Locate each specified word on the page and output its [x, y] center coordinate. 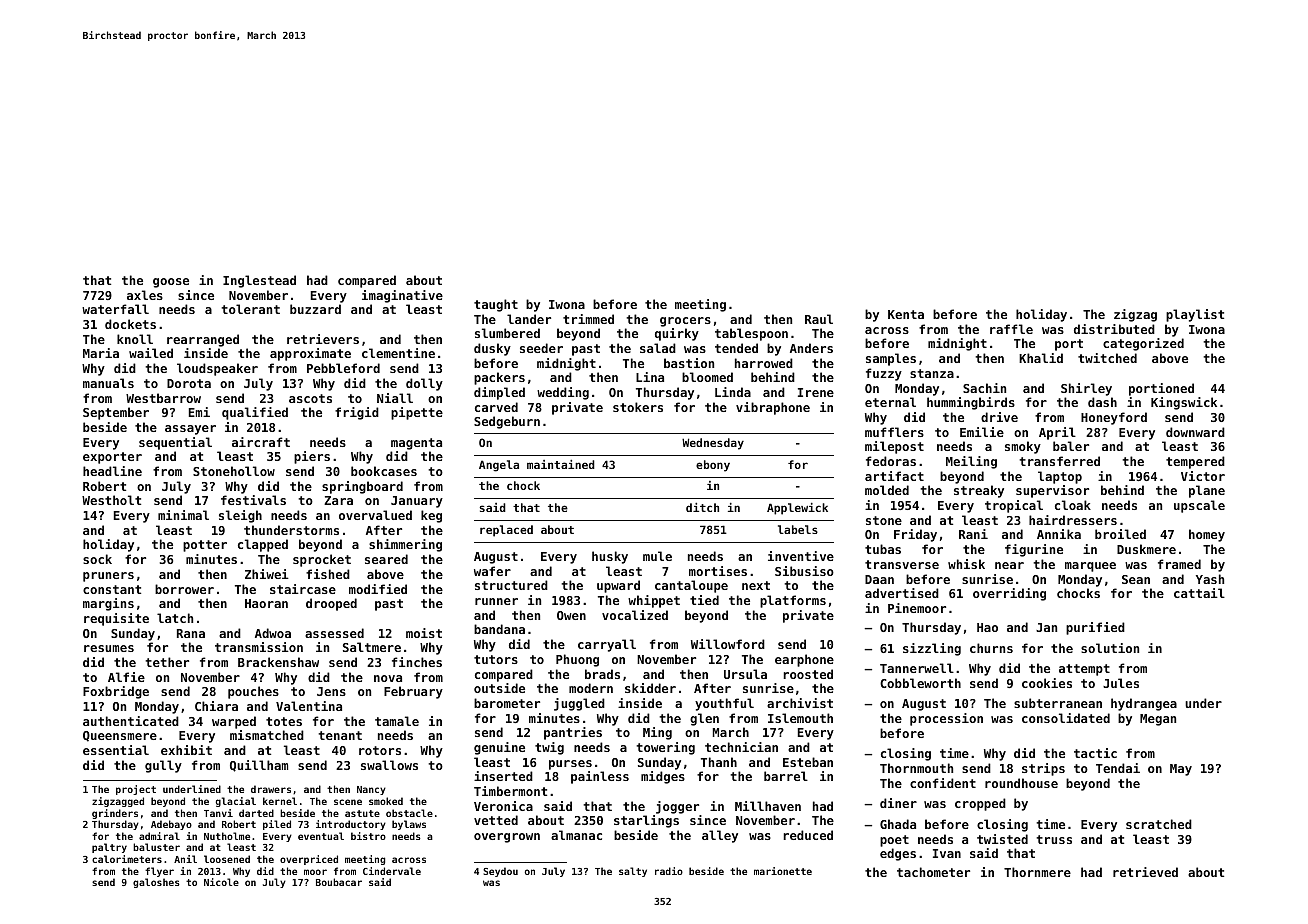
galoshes [156, 883]
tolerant [251, 309]
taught [496, 305]
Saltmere [372, 647]
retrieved [1145, 872]
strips [1043, 769]
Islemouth [800, 718]
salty [633, 872]
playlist [1195, 315]
